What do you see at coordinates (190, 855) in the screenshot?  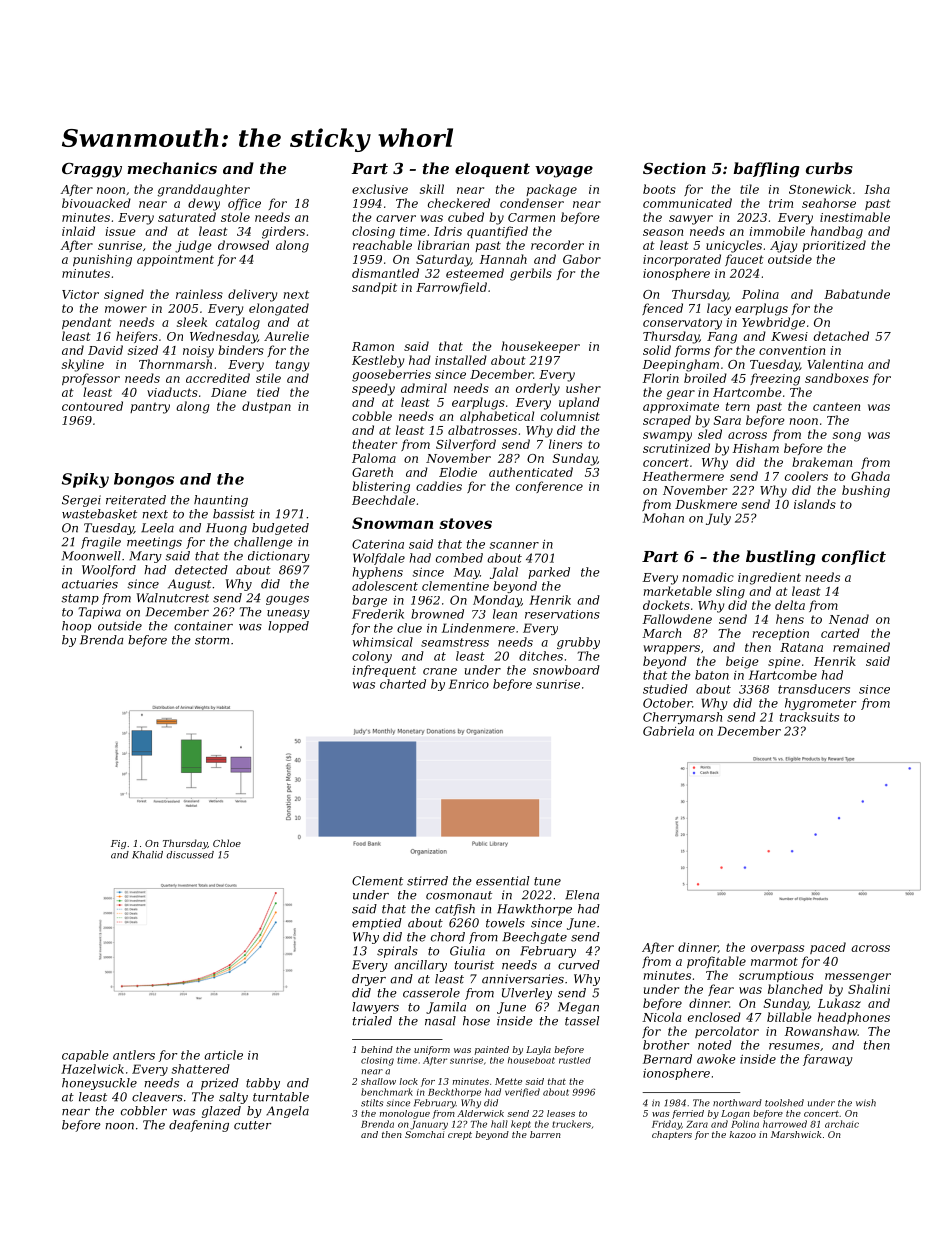 I see `discussed` at bounding box center [190, 855].
